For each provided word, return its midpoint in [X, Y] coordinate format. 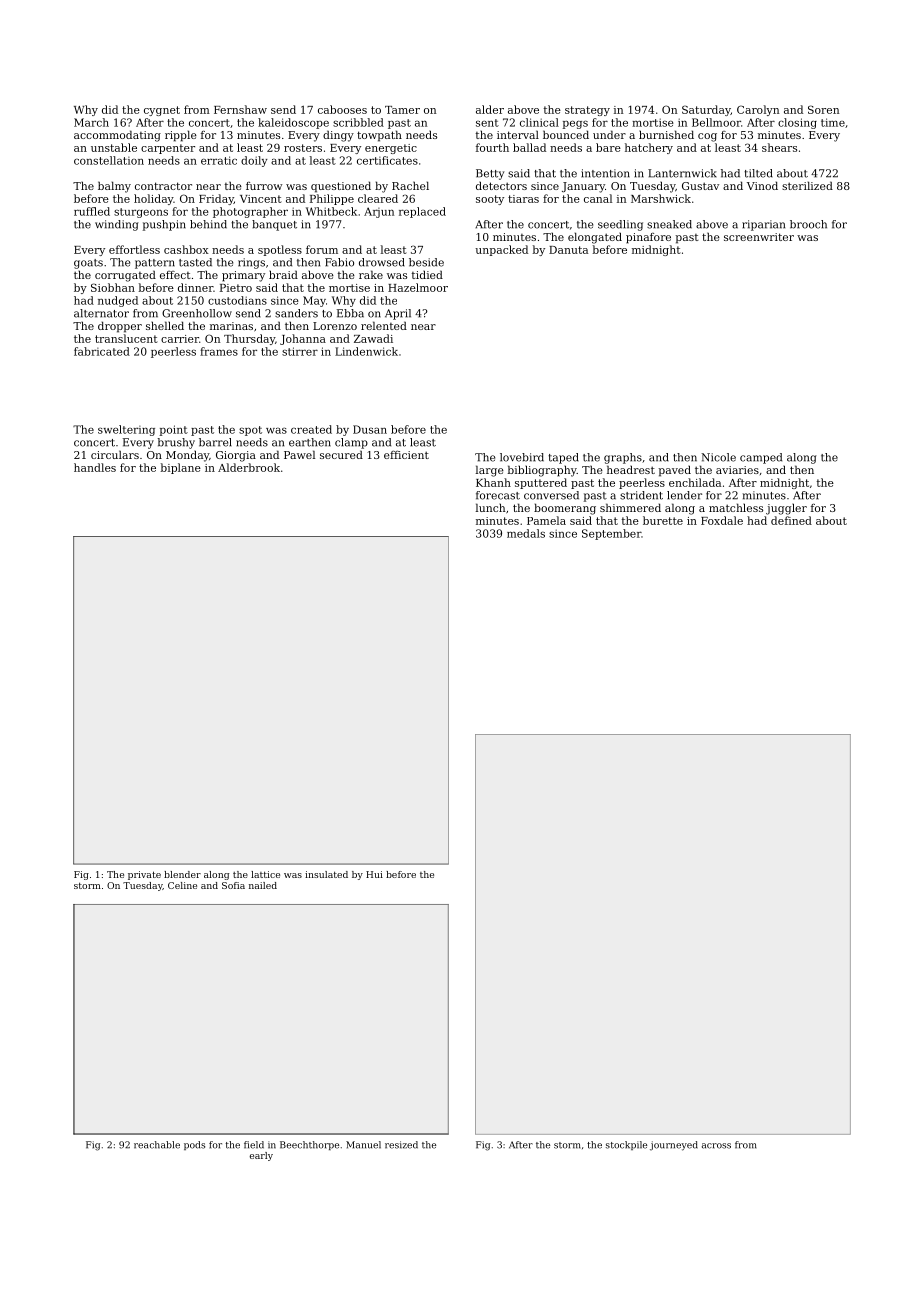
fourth [492, 147]
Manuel [363, 1145]
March [91, 122]
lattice [265, 874]
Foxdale [722, 520]
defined [791, 520]
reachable [157, 1145]
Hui [374, 874]
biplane [181, 468]
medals [526, 533]
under [609, 134]
